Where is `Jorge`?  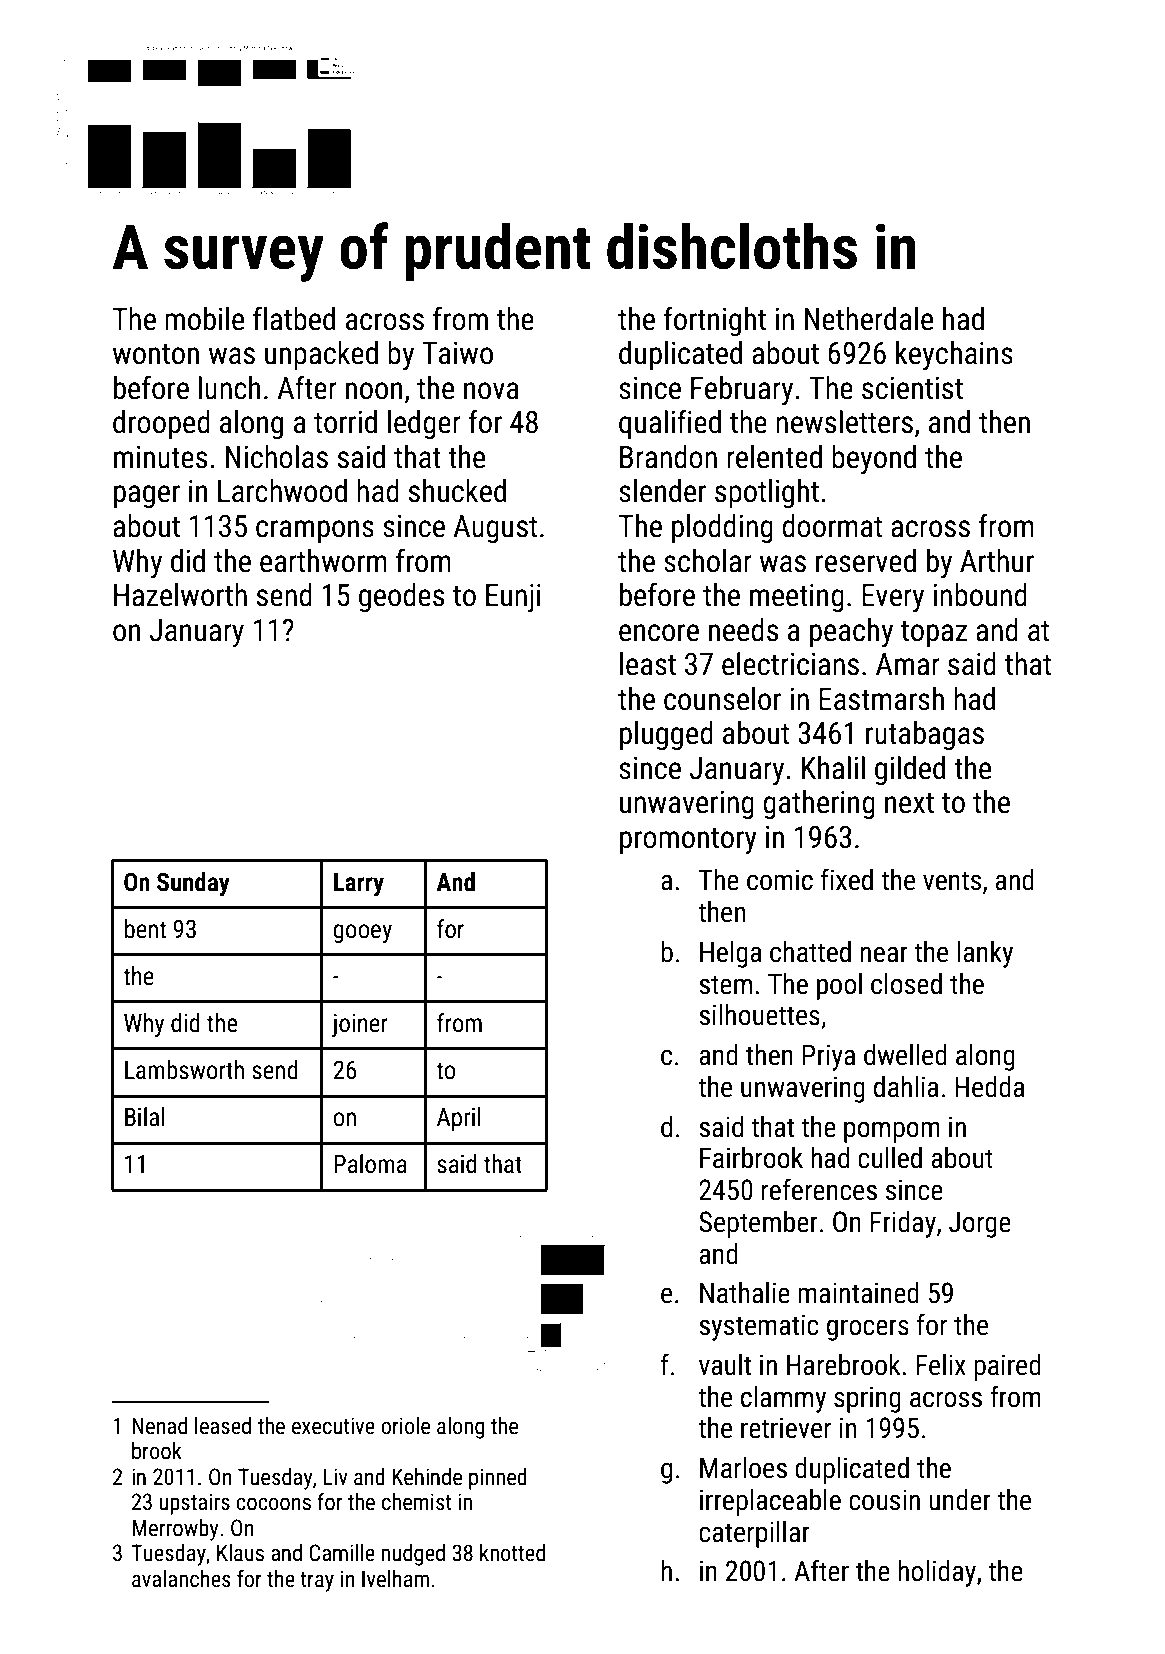
Jorge is located at coordinates (980, 1225).
